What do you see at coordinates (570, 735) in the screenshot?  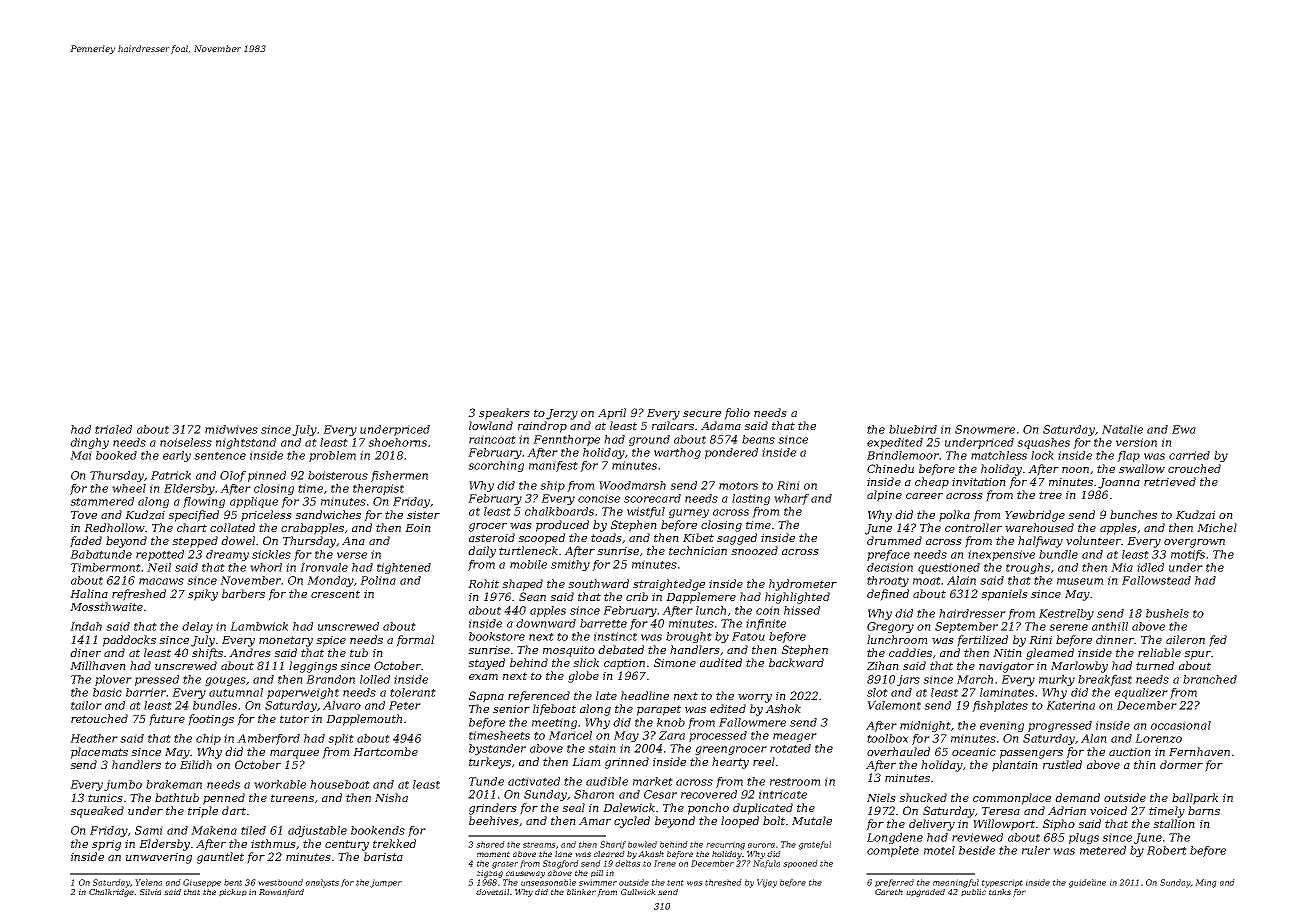 I see `Maricel` at bounding box center [570, 735].
